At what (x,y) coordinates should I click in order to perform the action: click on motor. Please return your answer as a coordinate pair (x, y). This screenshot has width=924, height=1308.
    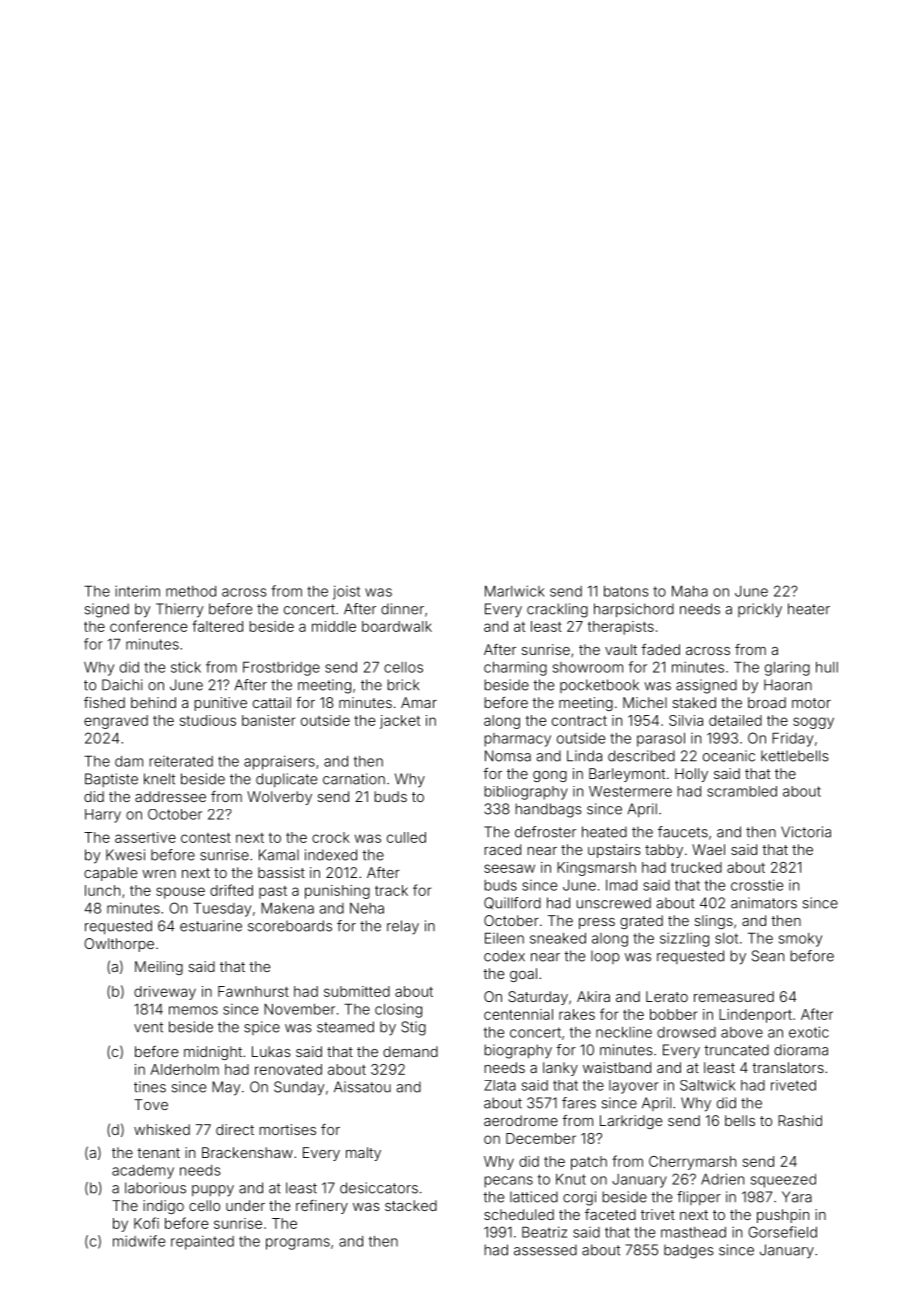
    Looking at the image, I should click on (811, 703).
